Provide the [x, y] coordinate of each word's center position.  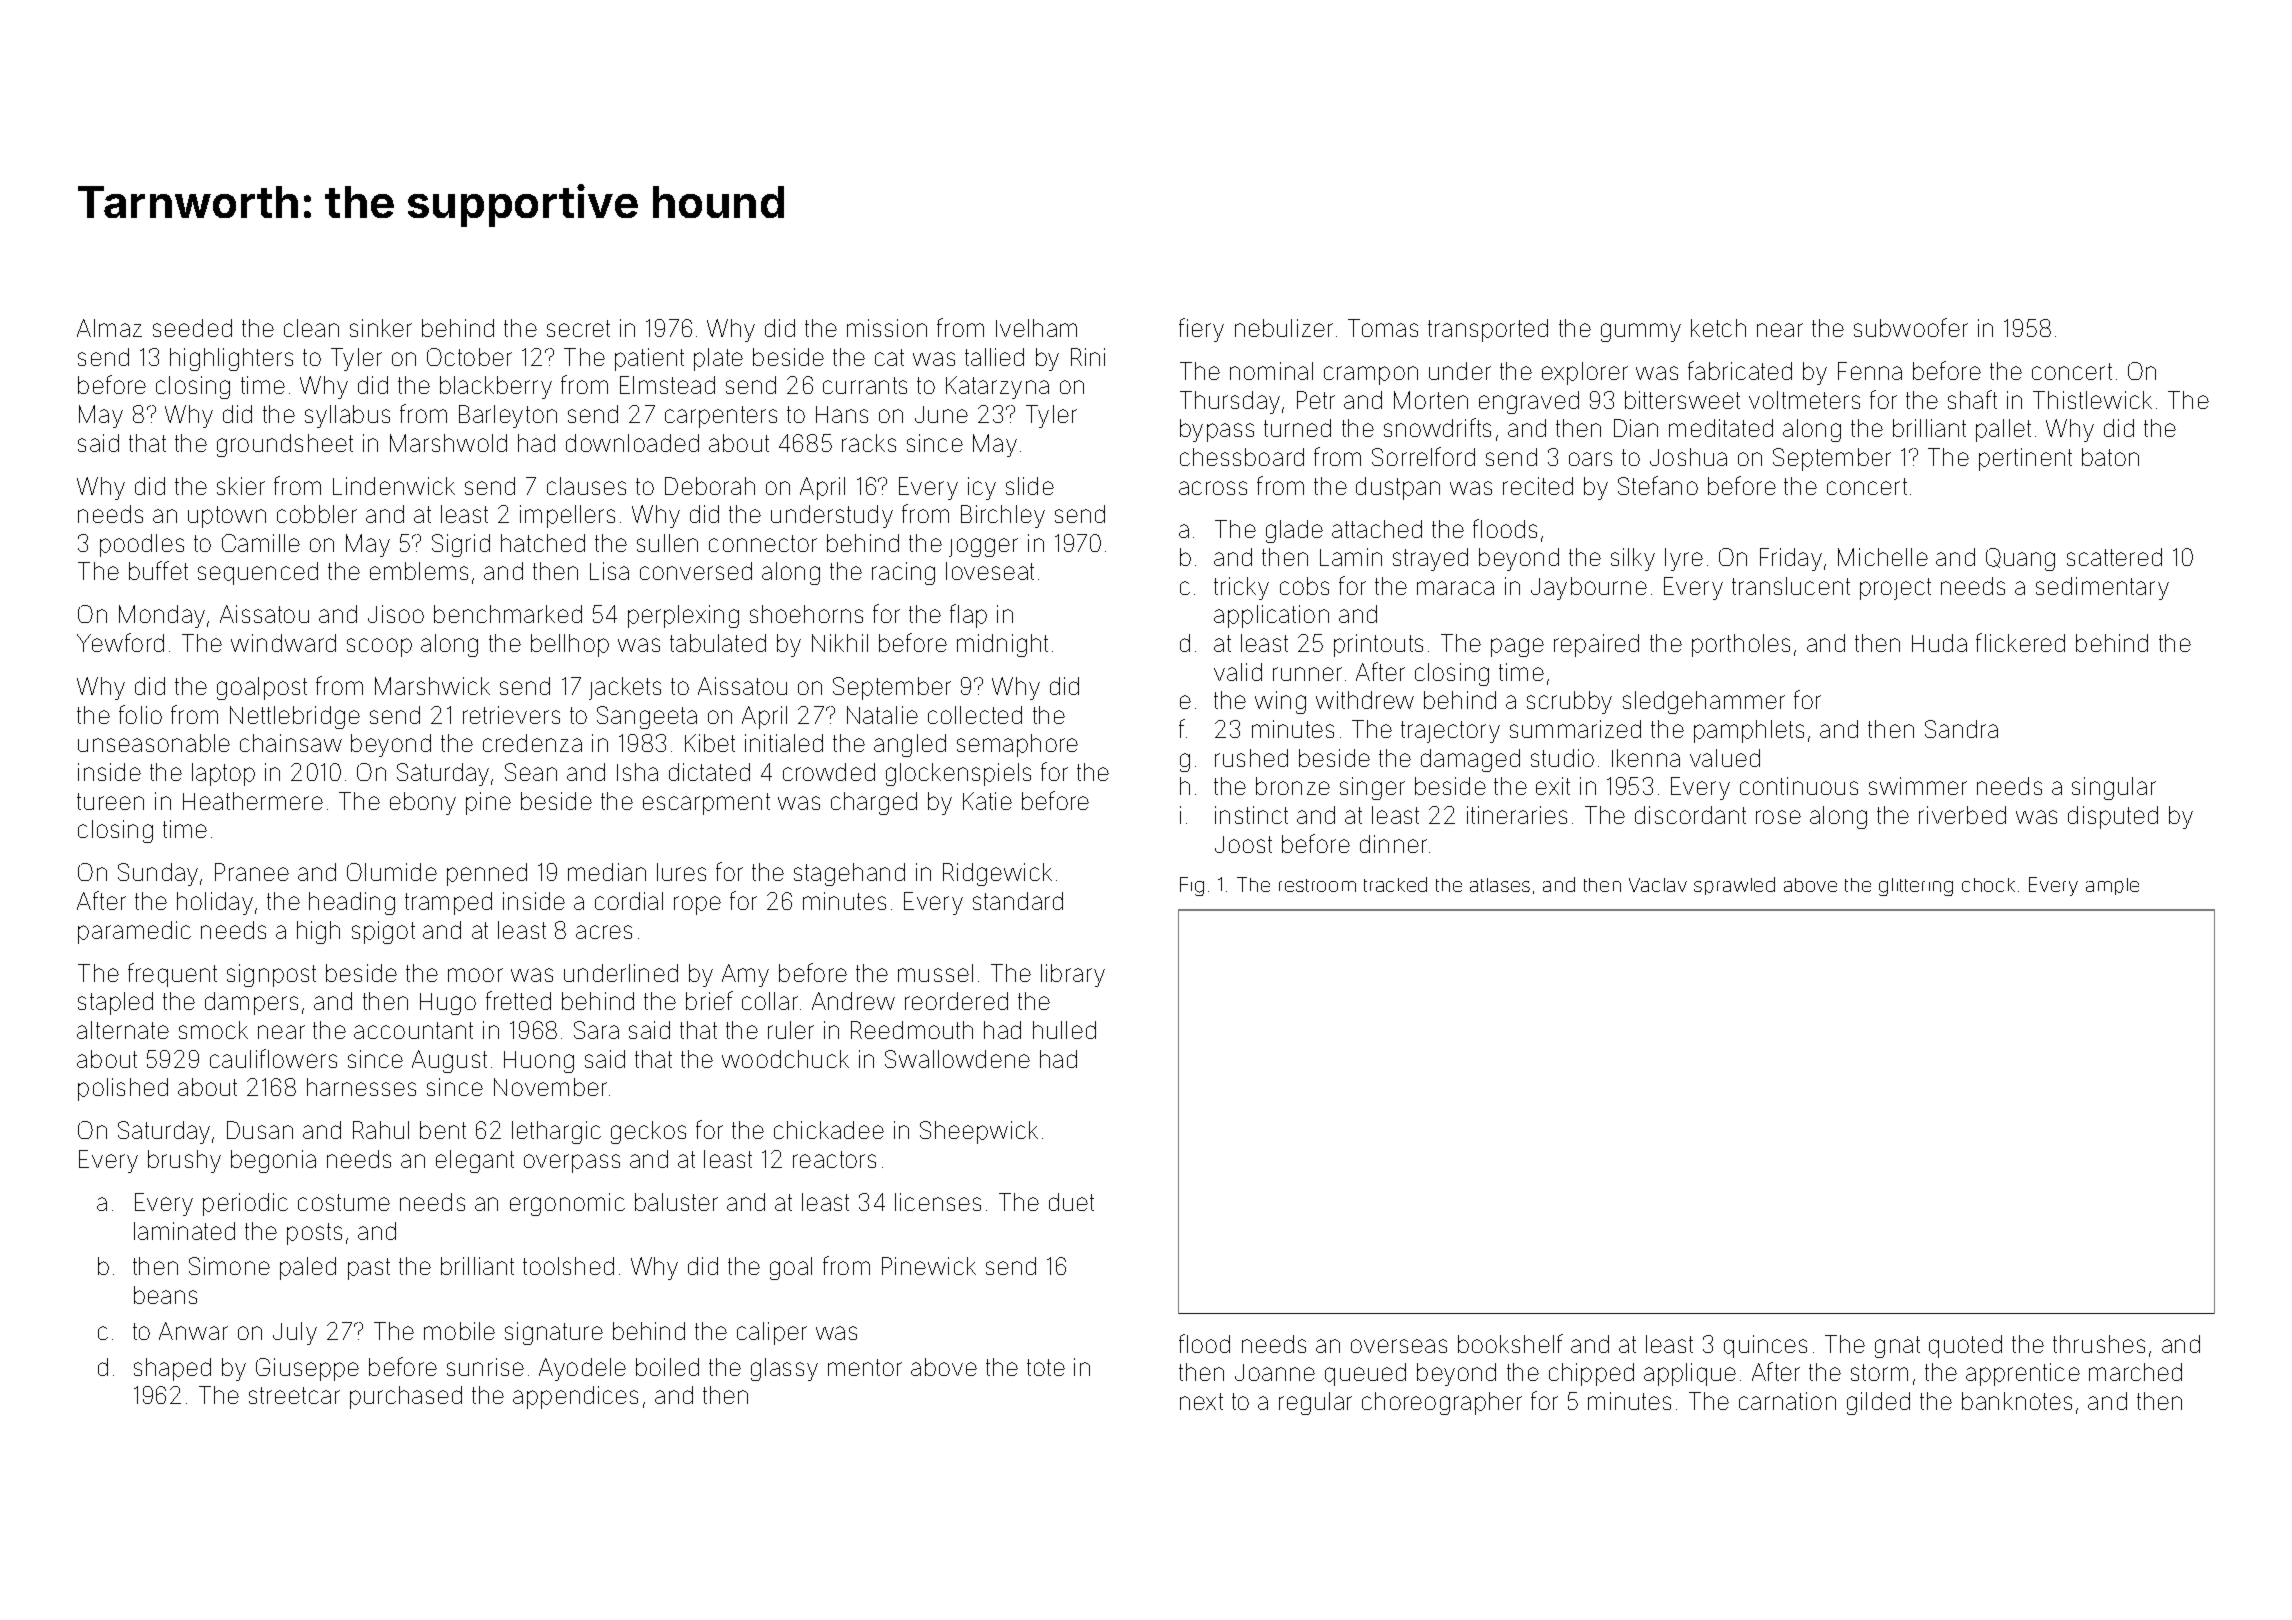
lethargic [556, 1132]
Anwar [193, 1331]
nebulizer [1284, 328]
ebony [423, 803]
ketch [1718, 328]
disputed [2113, 817]
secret [578, 328]
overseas [1399, 1346]
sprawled [1734, 886]
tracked [1395, 884]
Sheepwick [979, 1132]
